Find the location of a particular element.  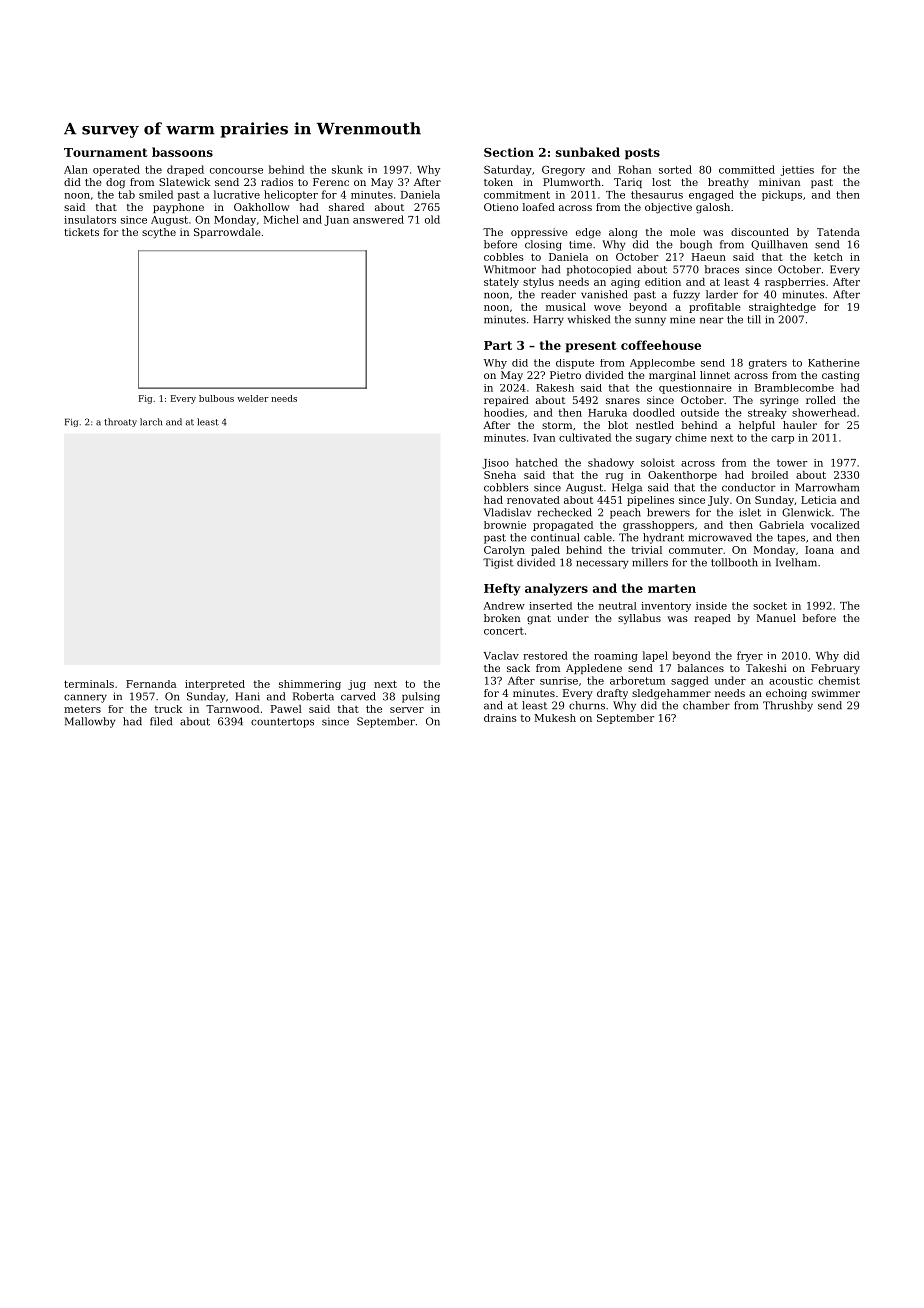

chamber is located at coordinates (706, 705).
